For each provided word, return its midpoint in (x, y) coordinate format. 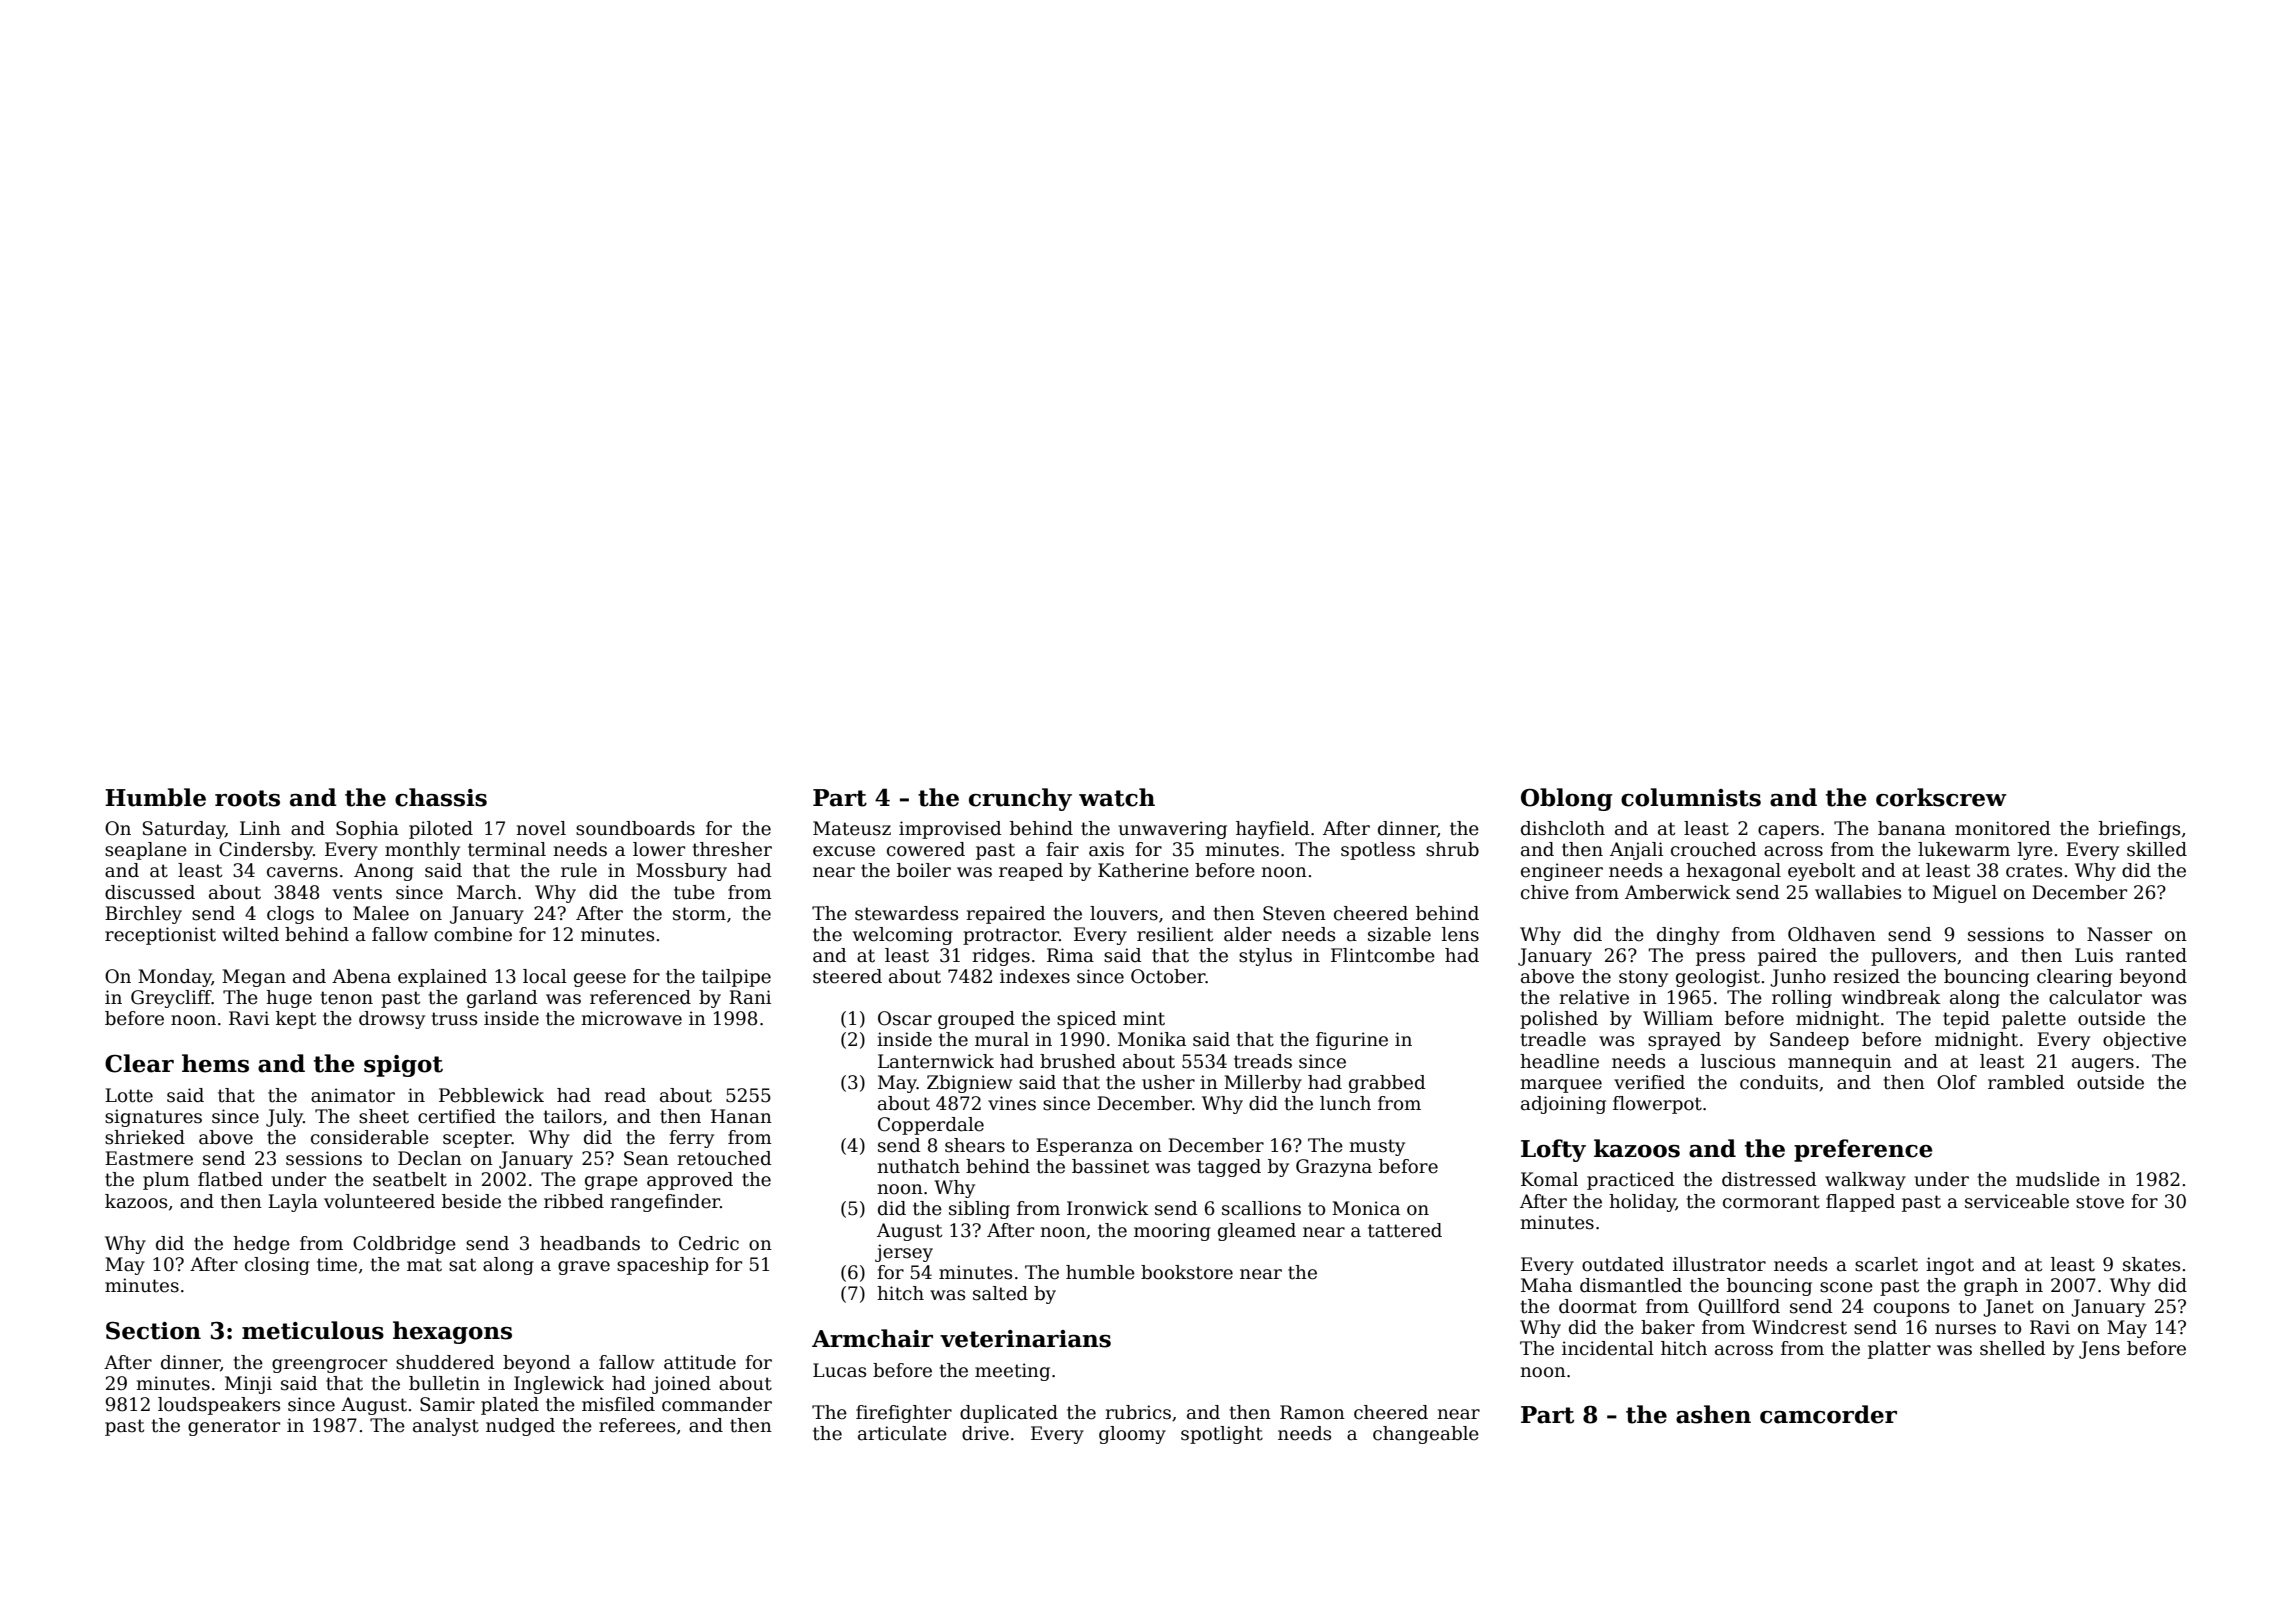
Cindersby (266, 851)
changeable (1426, 1435)
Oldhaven (1832, 934)
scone (1846, 1287)
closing (277, 1266)
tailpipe (736, 978)
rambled (2026, 1082)
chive (1545, 892)
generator (234, 1427)
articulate (902, 1433)
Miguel (1965, 894)
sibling (979, 1210)
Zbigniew (970, 1084)
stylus (1265, 957)
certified (457, 1116)
